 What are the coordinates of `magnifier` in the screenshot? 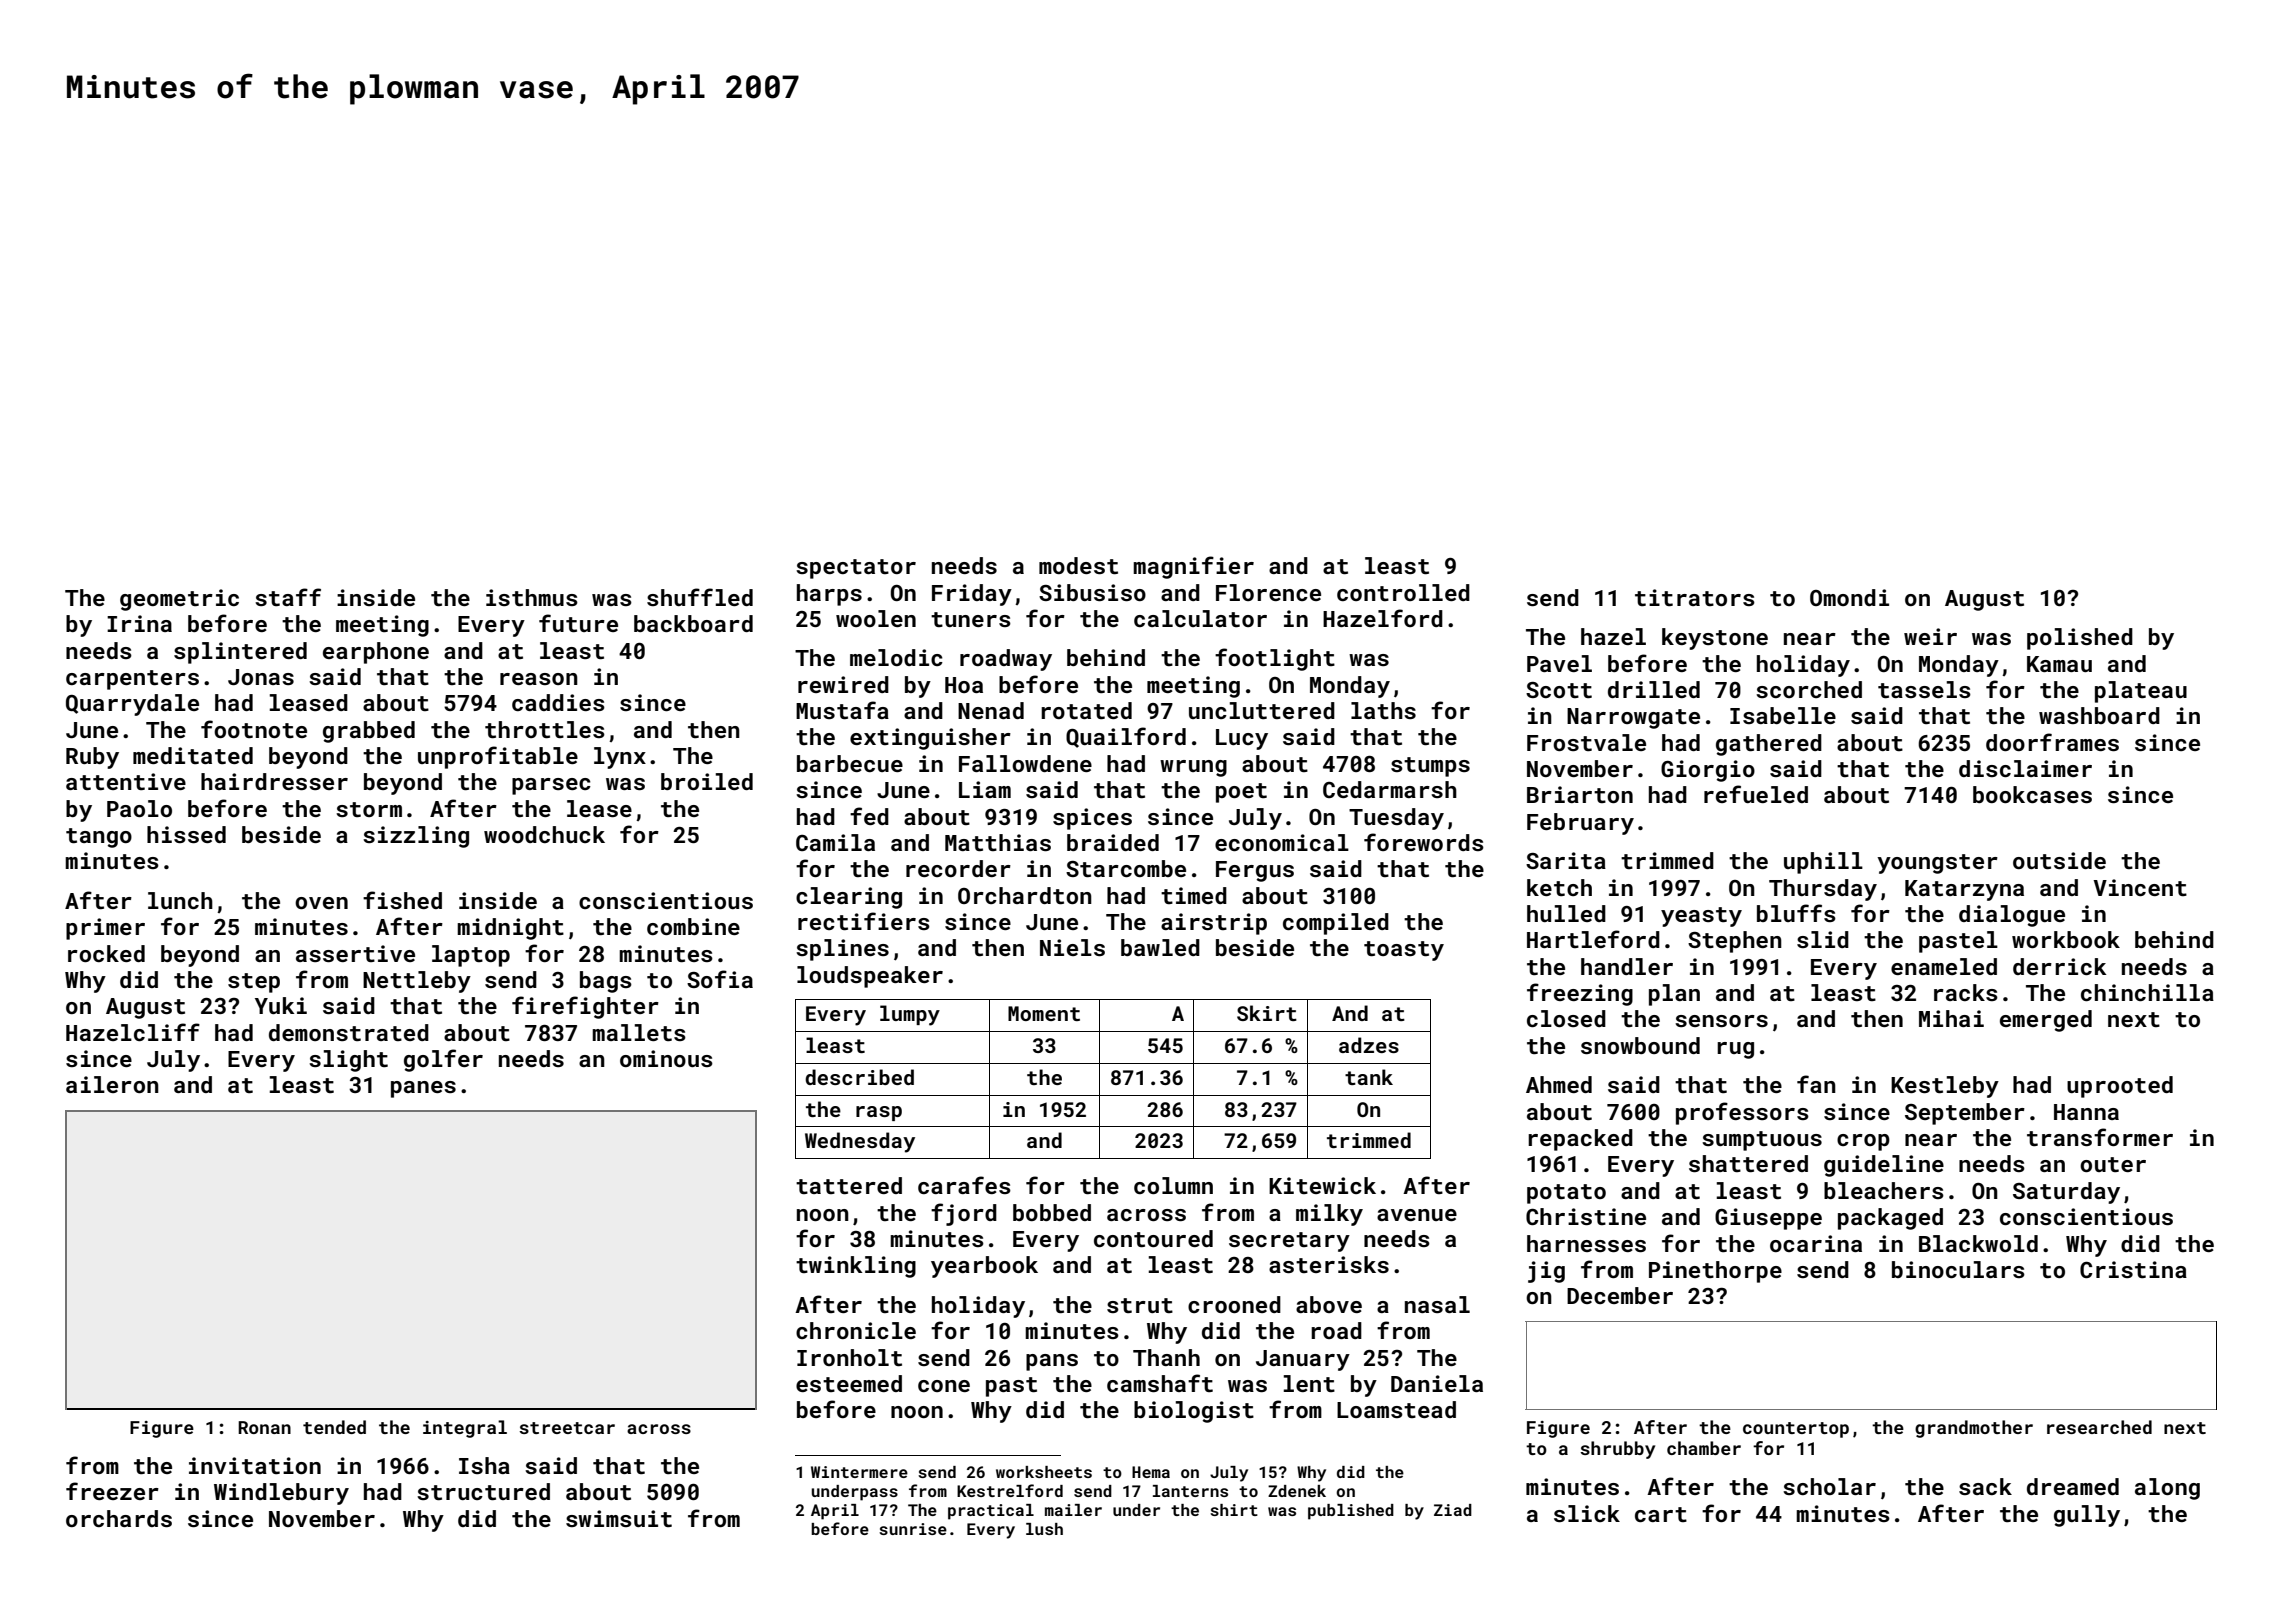 It's located at (1193, 567).
